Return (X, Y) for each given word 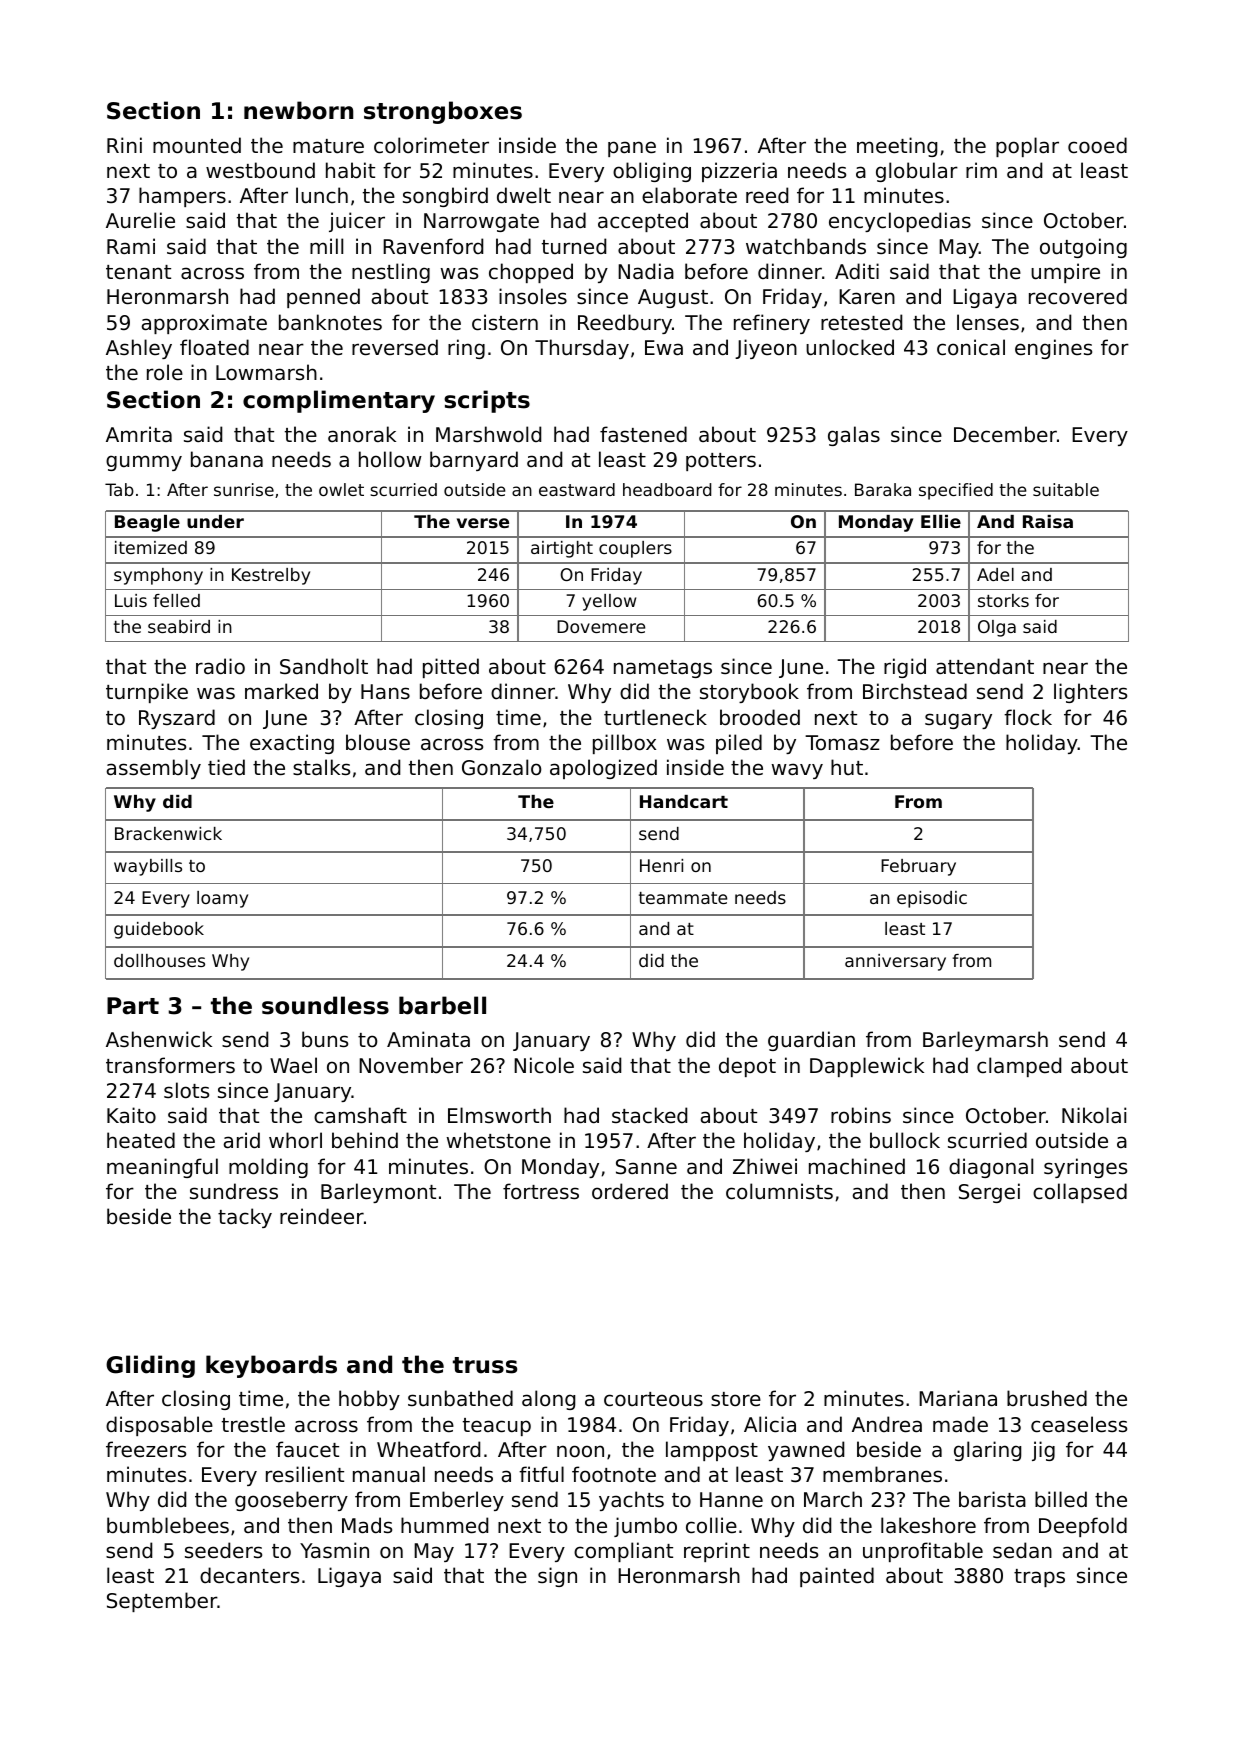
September (162, 1602)
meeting (897, 147)
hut (847, 767)
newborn (298, 110)
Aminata (428, 1039)
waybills (148, 867)
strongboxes (443, 112)
